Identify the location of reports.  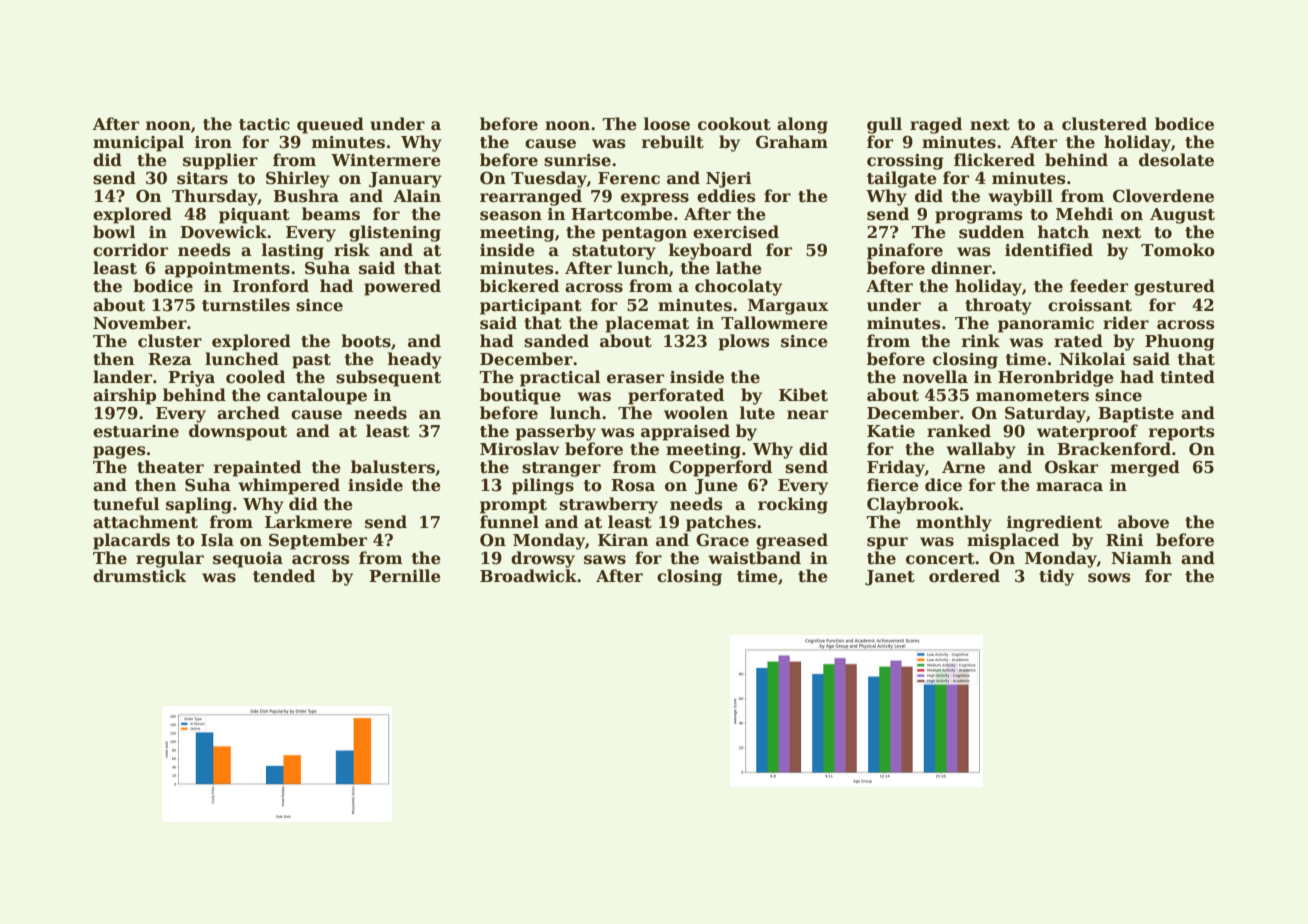
(1182, 433).
